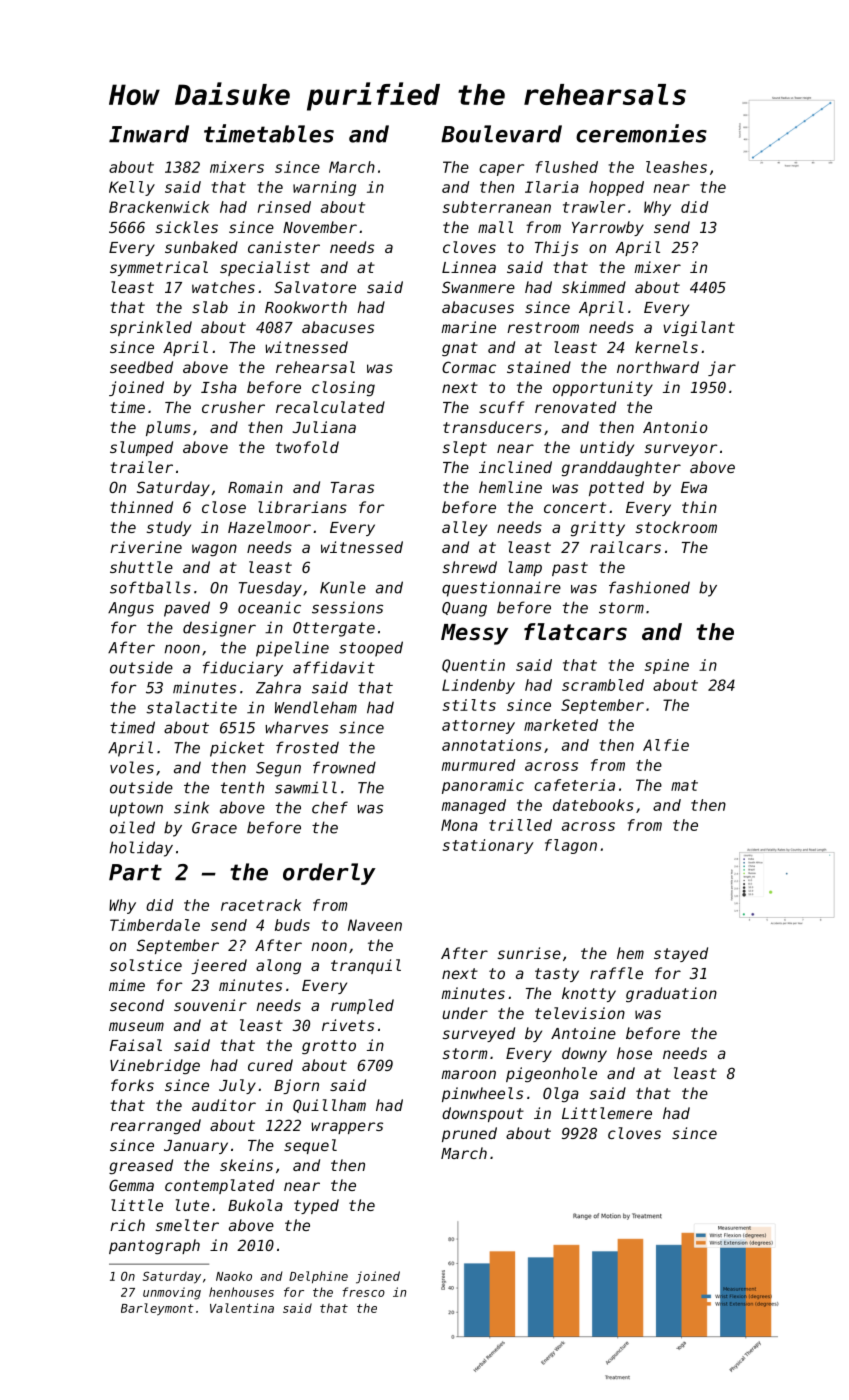  I want to click on fashioned, so click(649, 587).
